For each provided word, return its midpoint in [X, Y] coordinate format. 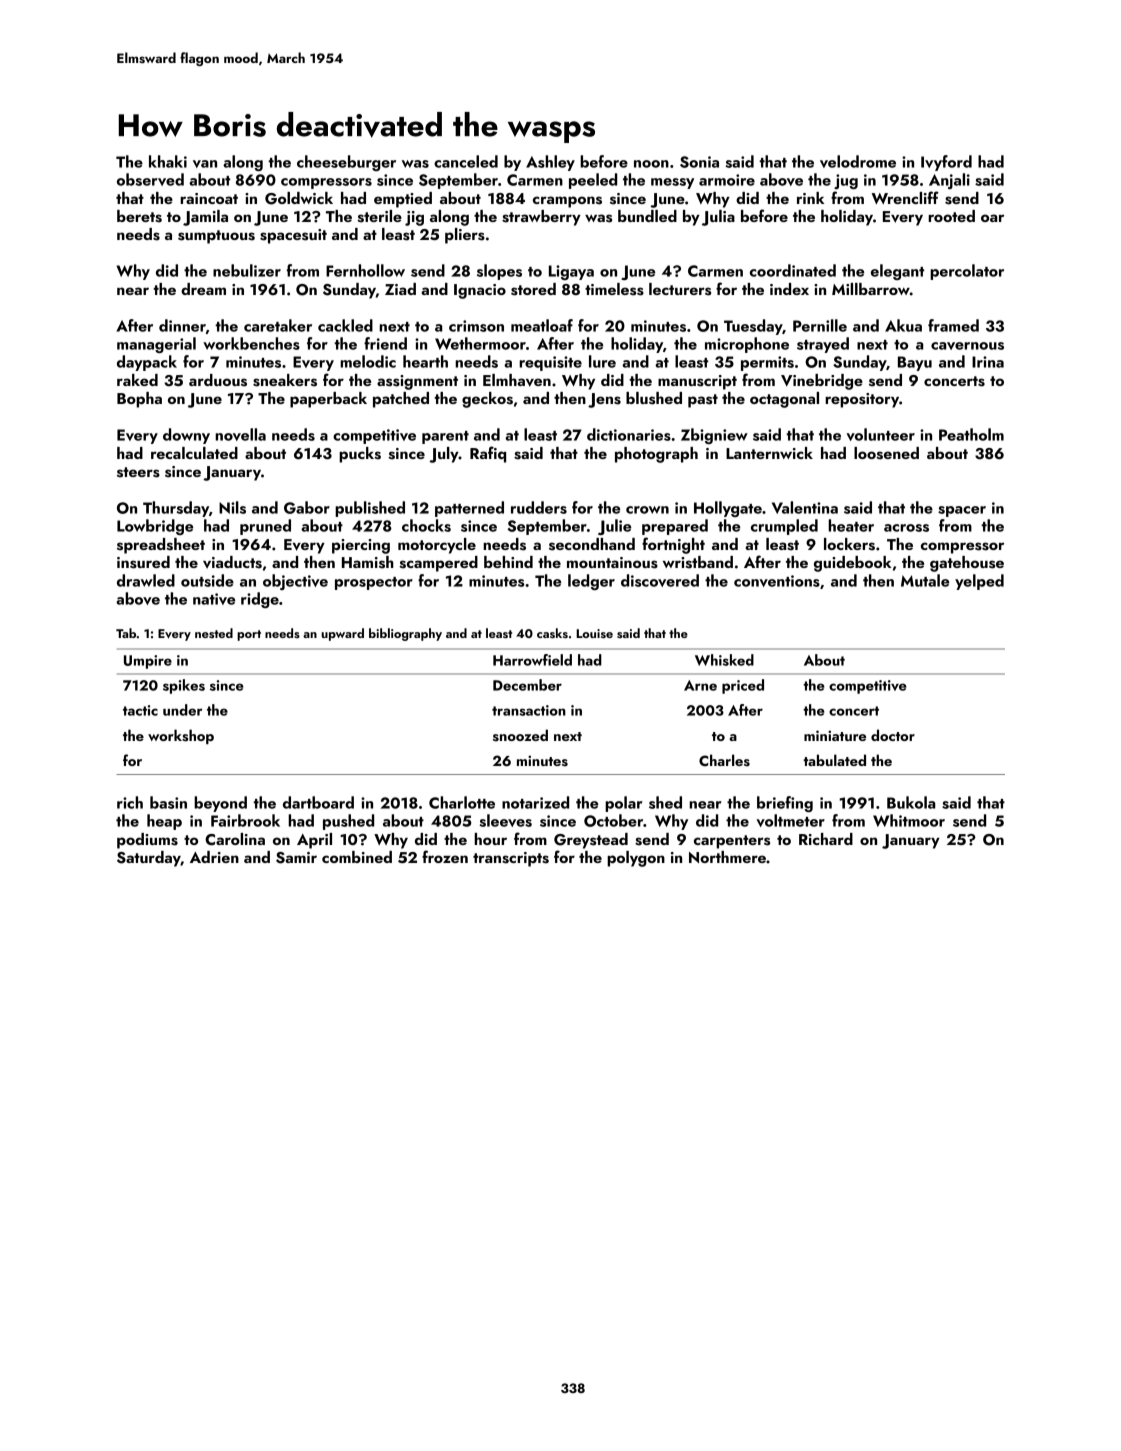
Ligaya [571, 272]
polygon [636, 859]
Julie [614, 527]
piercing [361, 546]
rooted [951, 216]
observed [150, 179]
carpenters [732, 842]
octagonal [784, 400]
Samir [296, 858]
